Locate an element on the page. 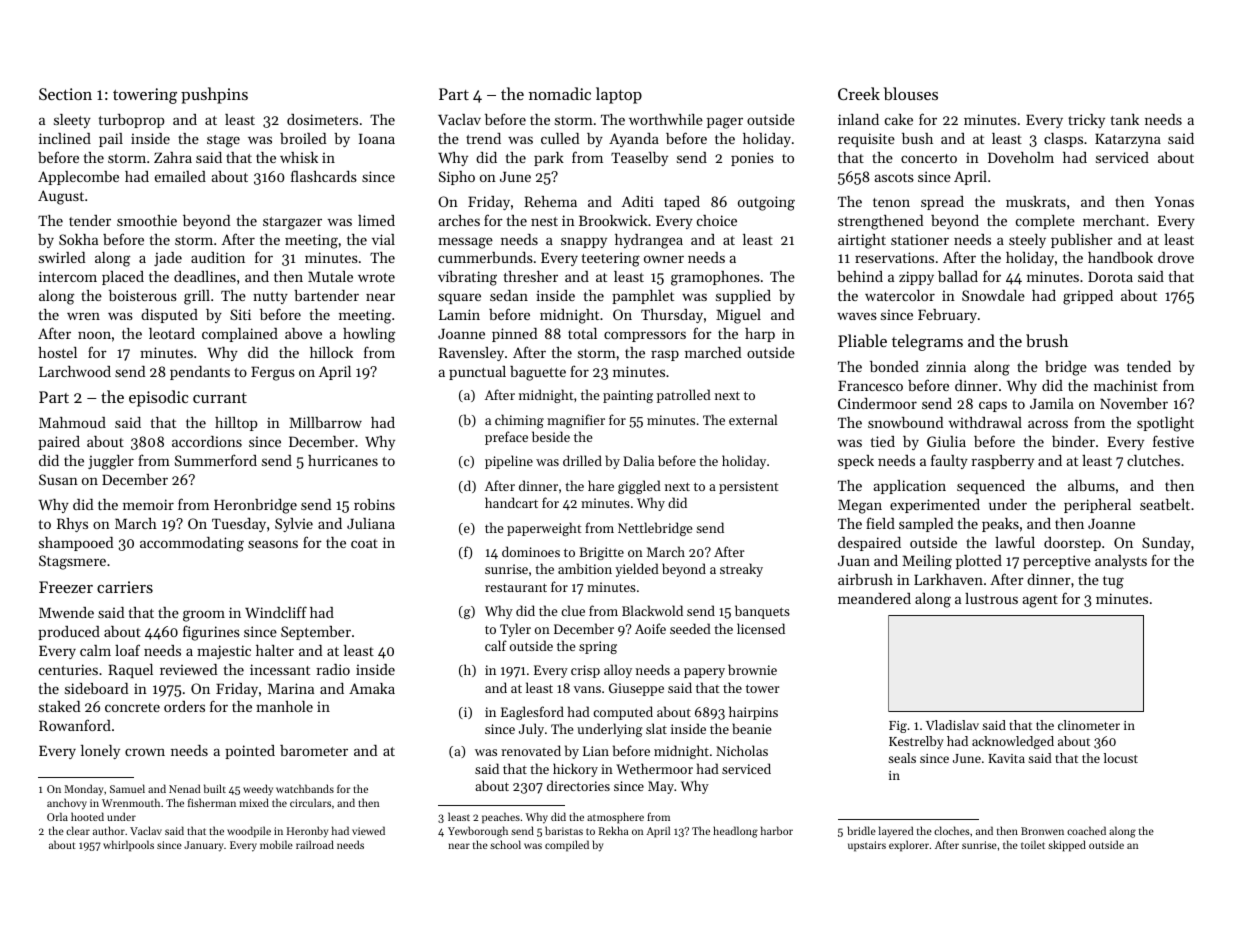  hurricanes is located at coordinates (343, 460).
